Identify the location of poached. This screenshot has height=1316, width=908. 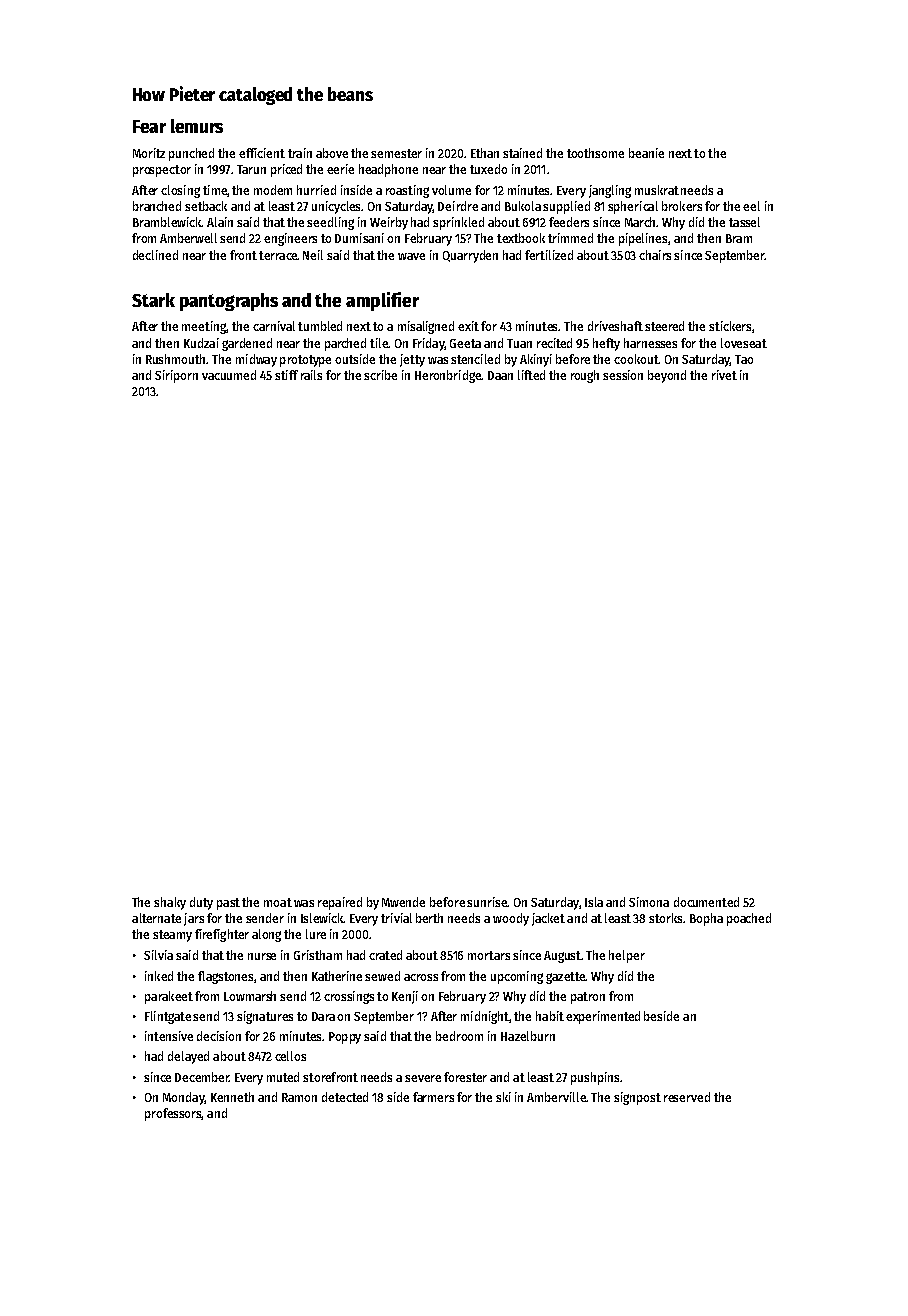
(749, 919).
